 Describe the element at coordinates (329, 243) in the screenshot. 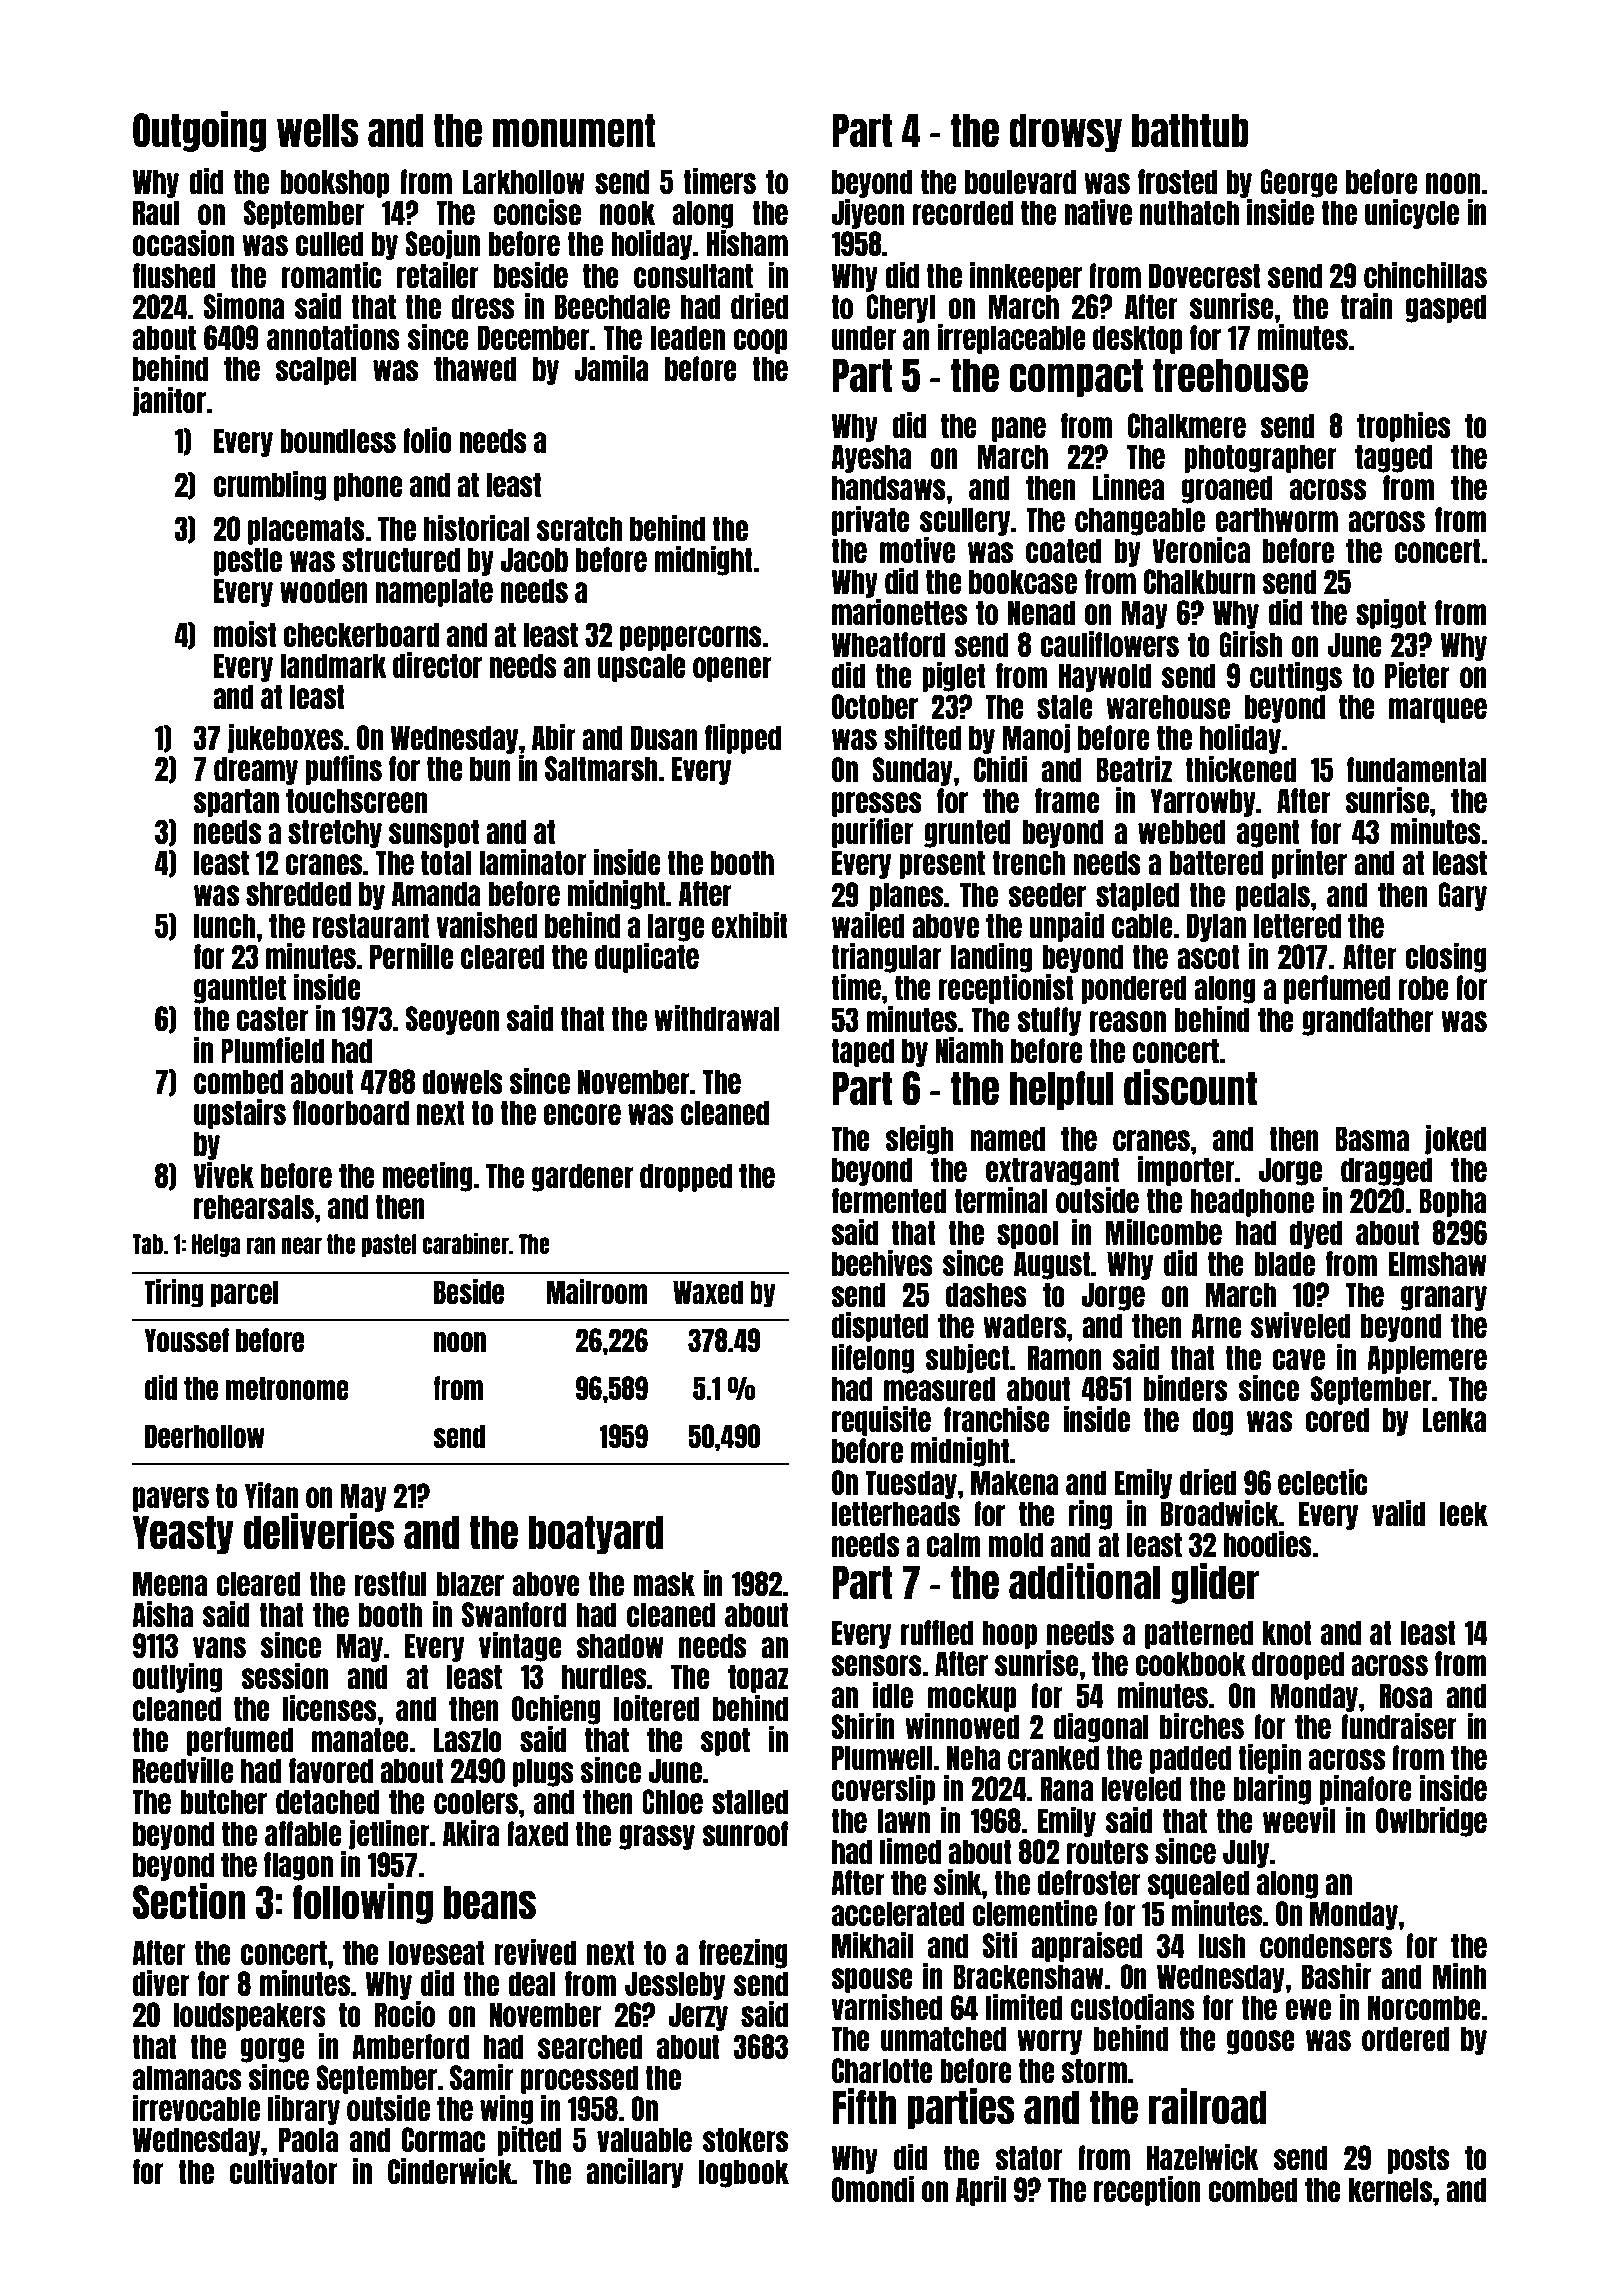

I see `culled` at that location.
